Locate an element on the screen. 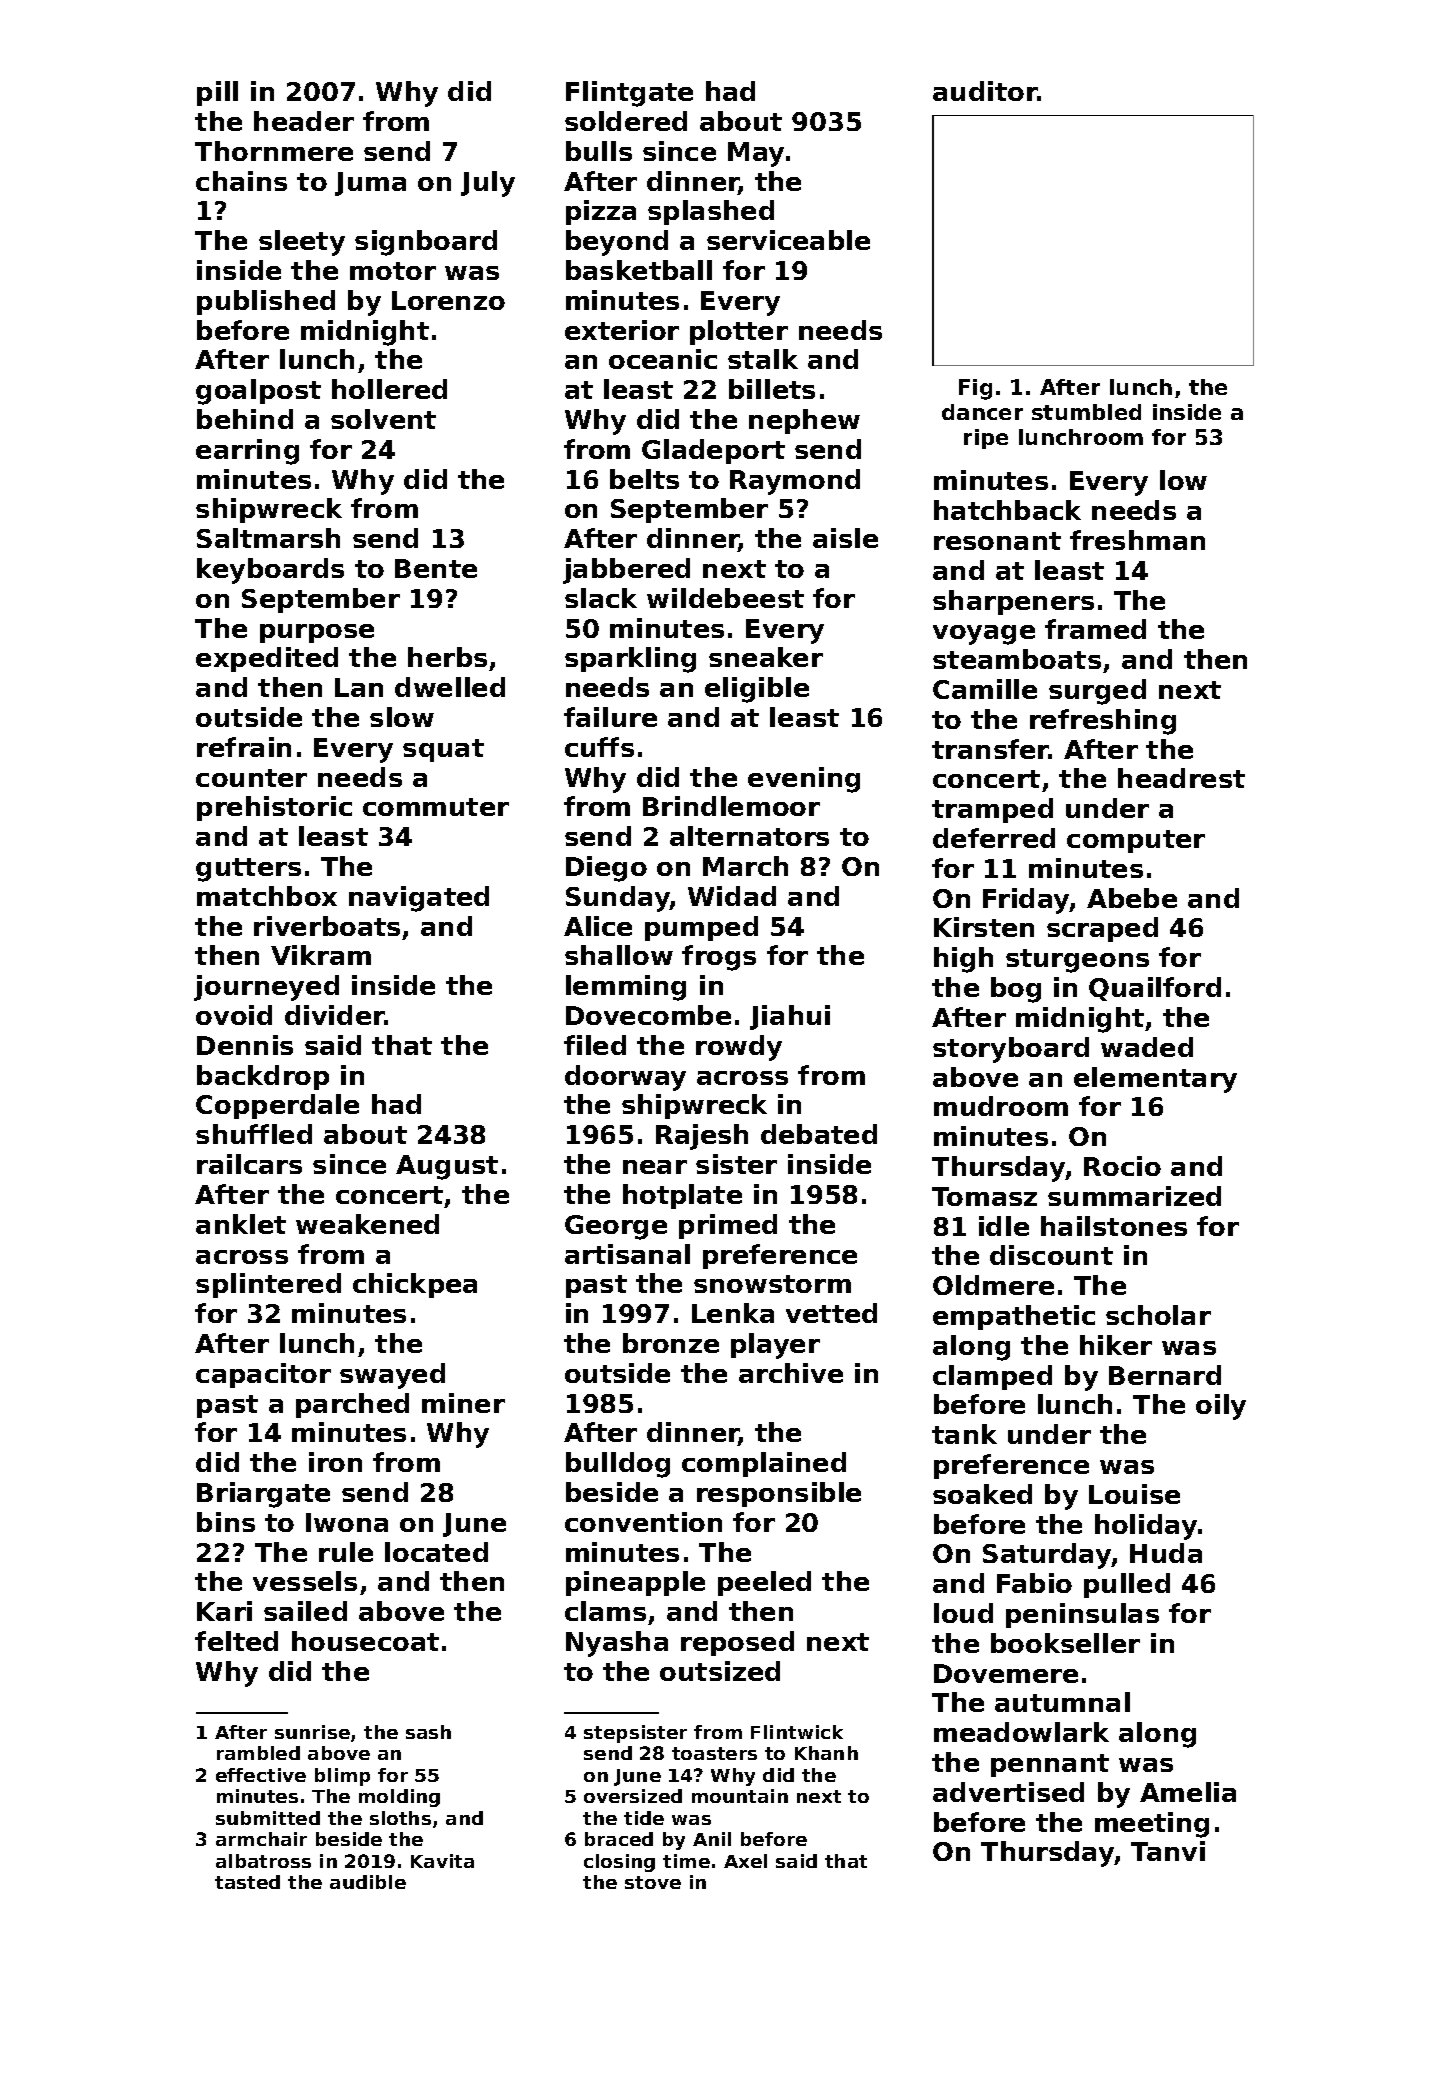 The height and width of the screenshot is (2100, 1450). pill is located at coordinates (217, 93).
